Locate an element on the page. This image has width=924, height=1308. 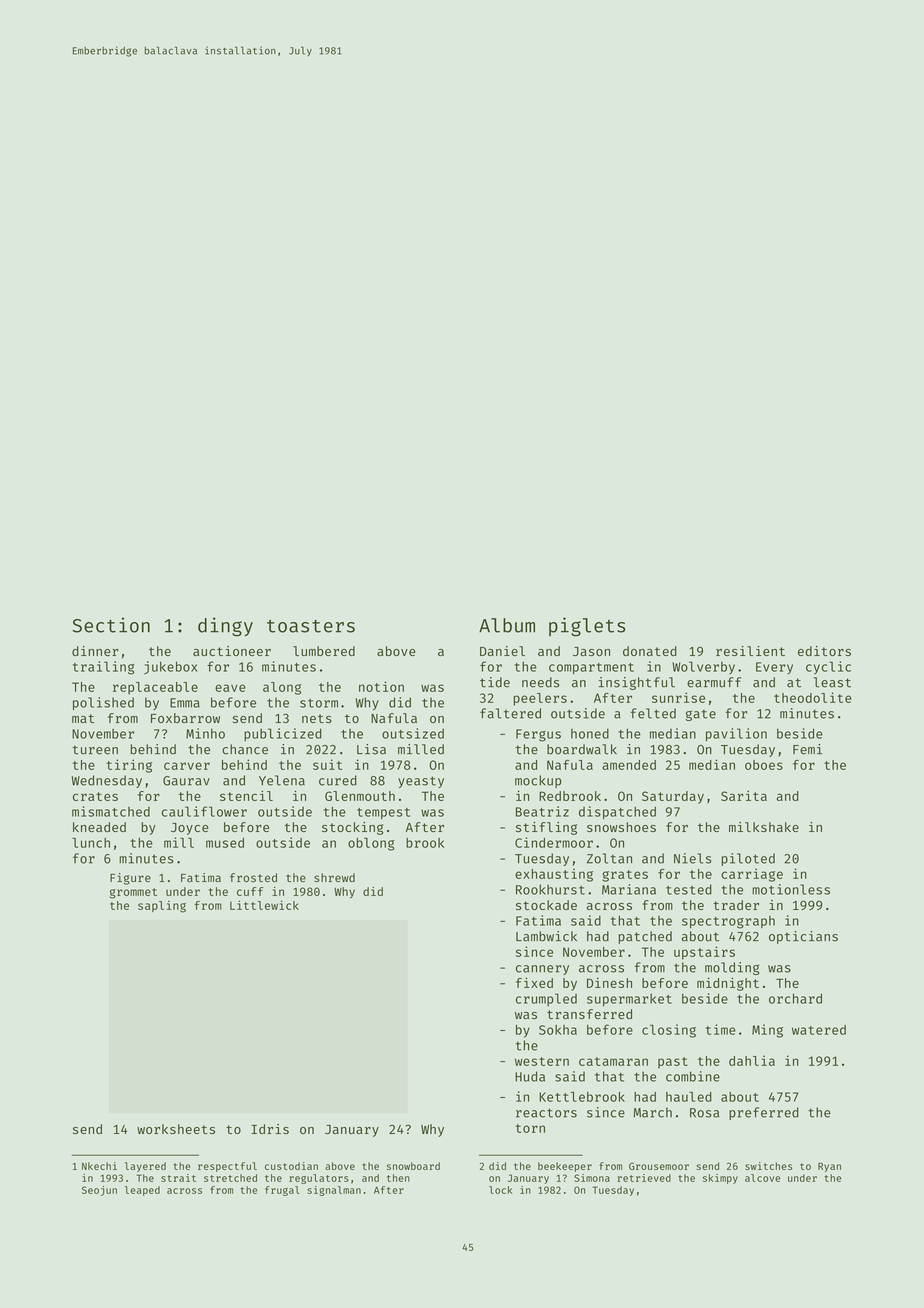
crumpled is located at coordinates (546, 999).
